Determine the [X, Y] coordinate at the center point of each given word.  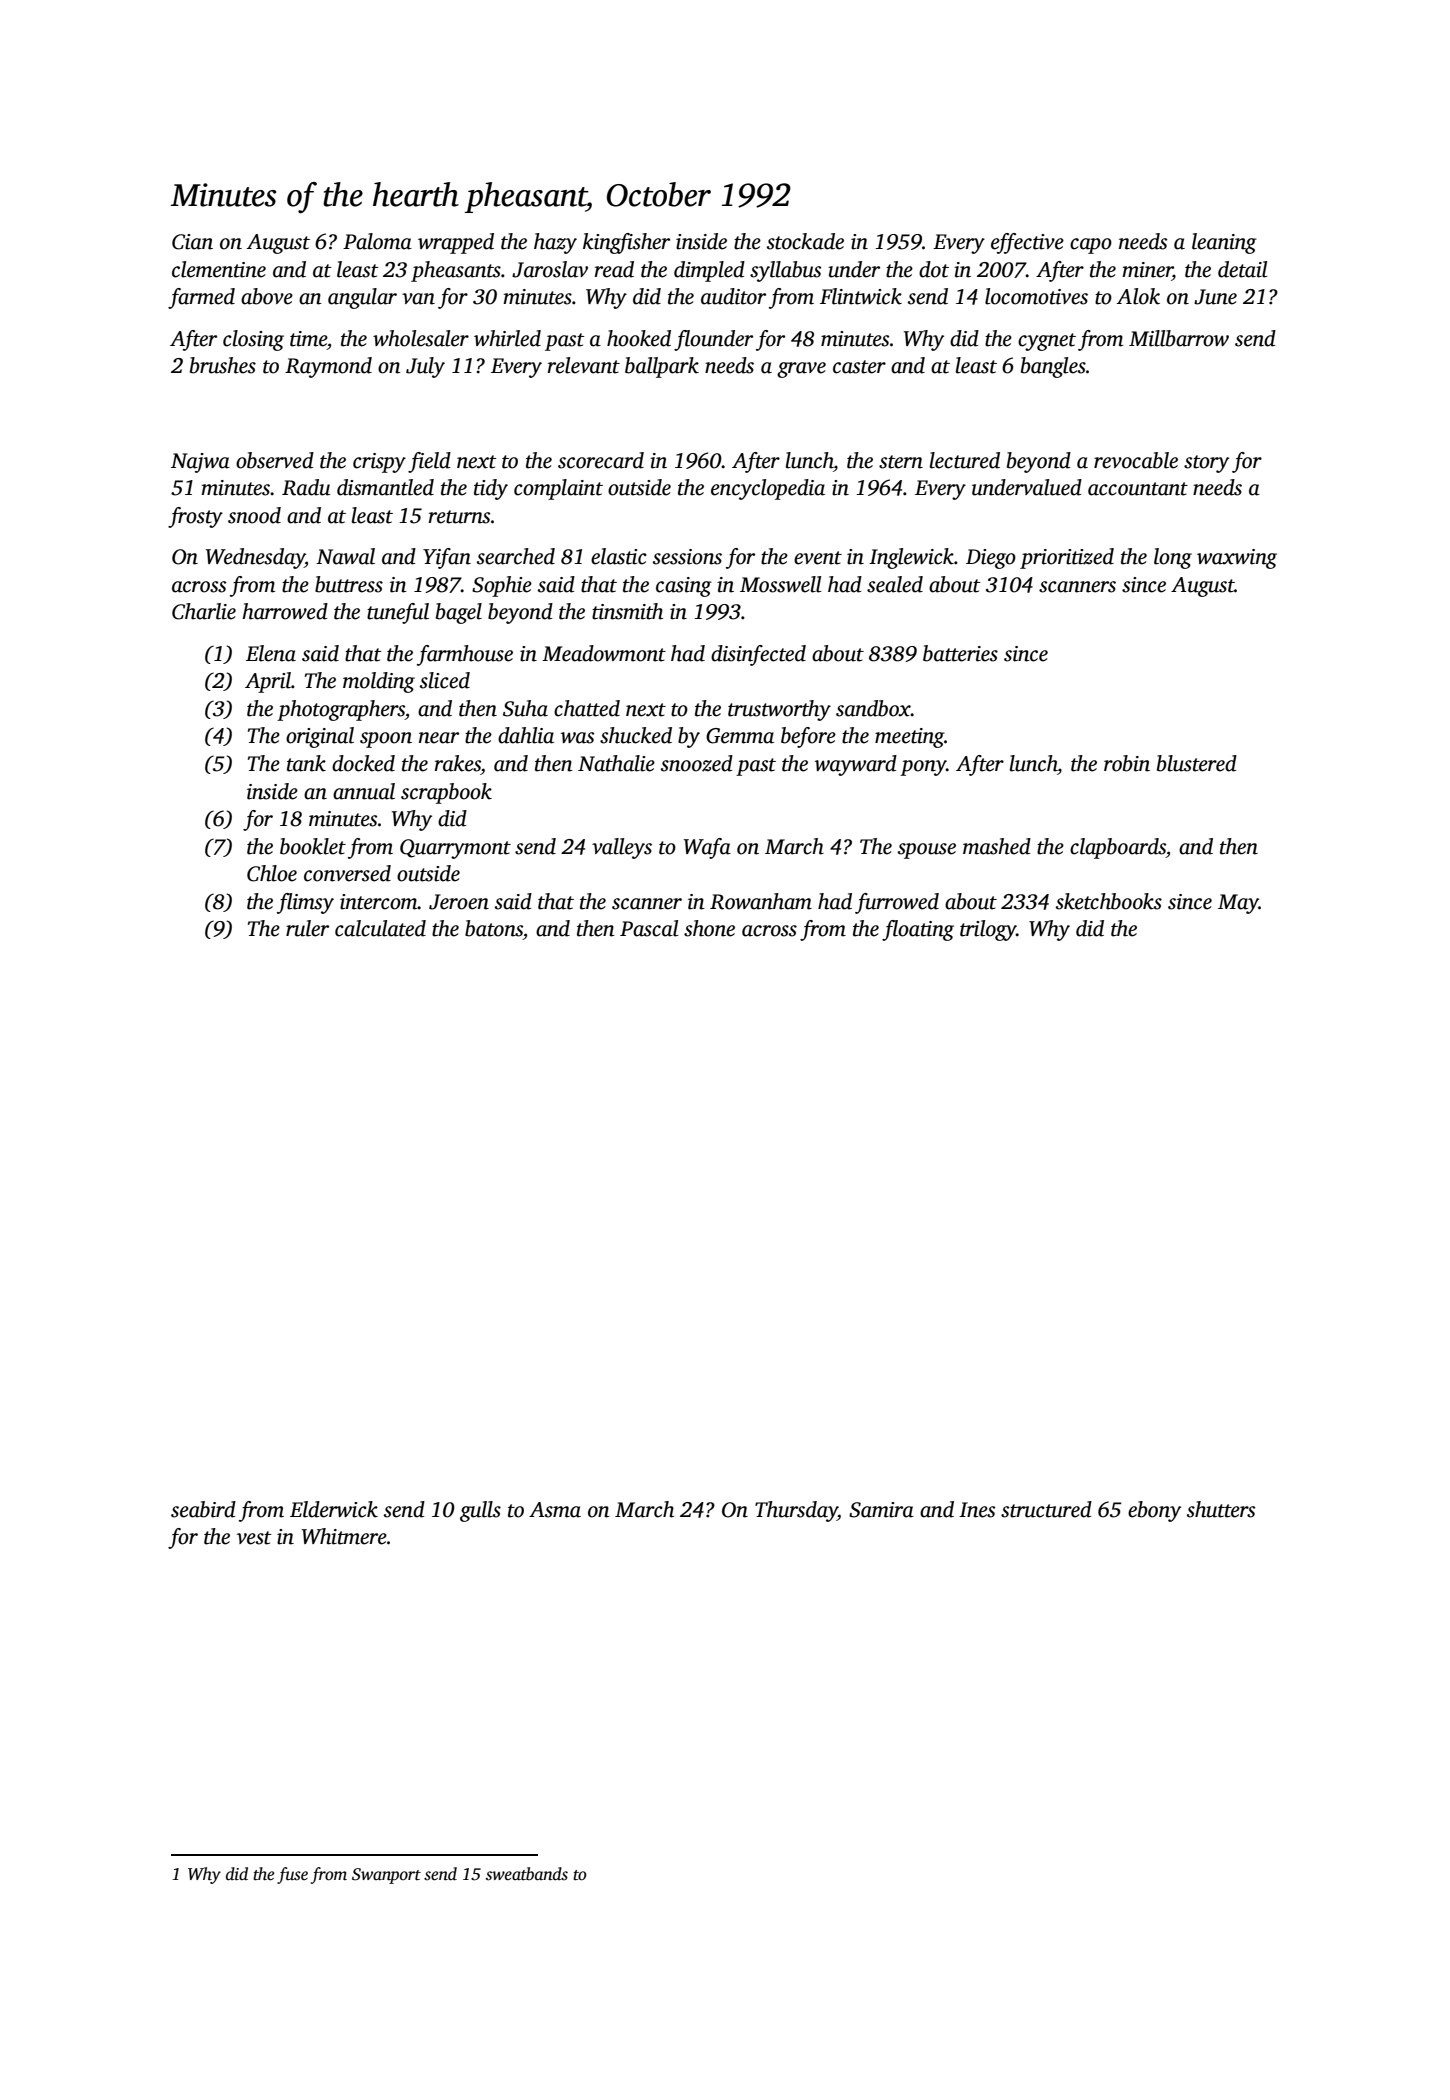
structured [1046, 1509]
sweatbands [527, 1874]
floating [918, 930]
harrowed [285, 611]
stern [901, 462]
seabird [203, 1509]
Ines [977, 1510]
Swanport [386, 1876]
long [1173, 558]
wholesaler [421, 338]
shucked [636, 735]
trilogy [988, 930]
